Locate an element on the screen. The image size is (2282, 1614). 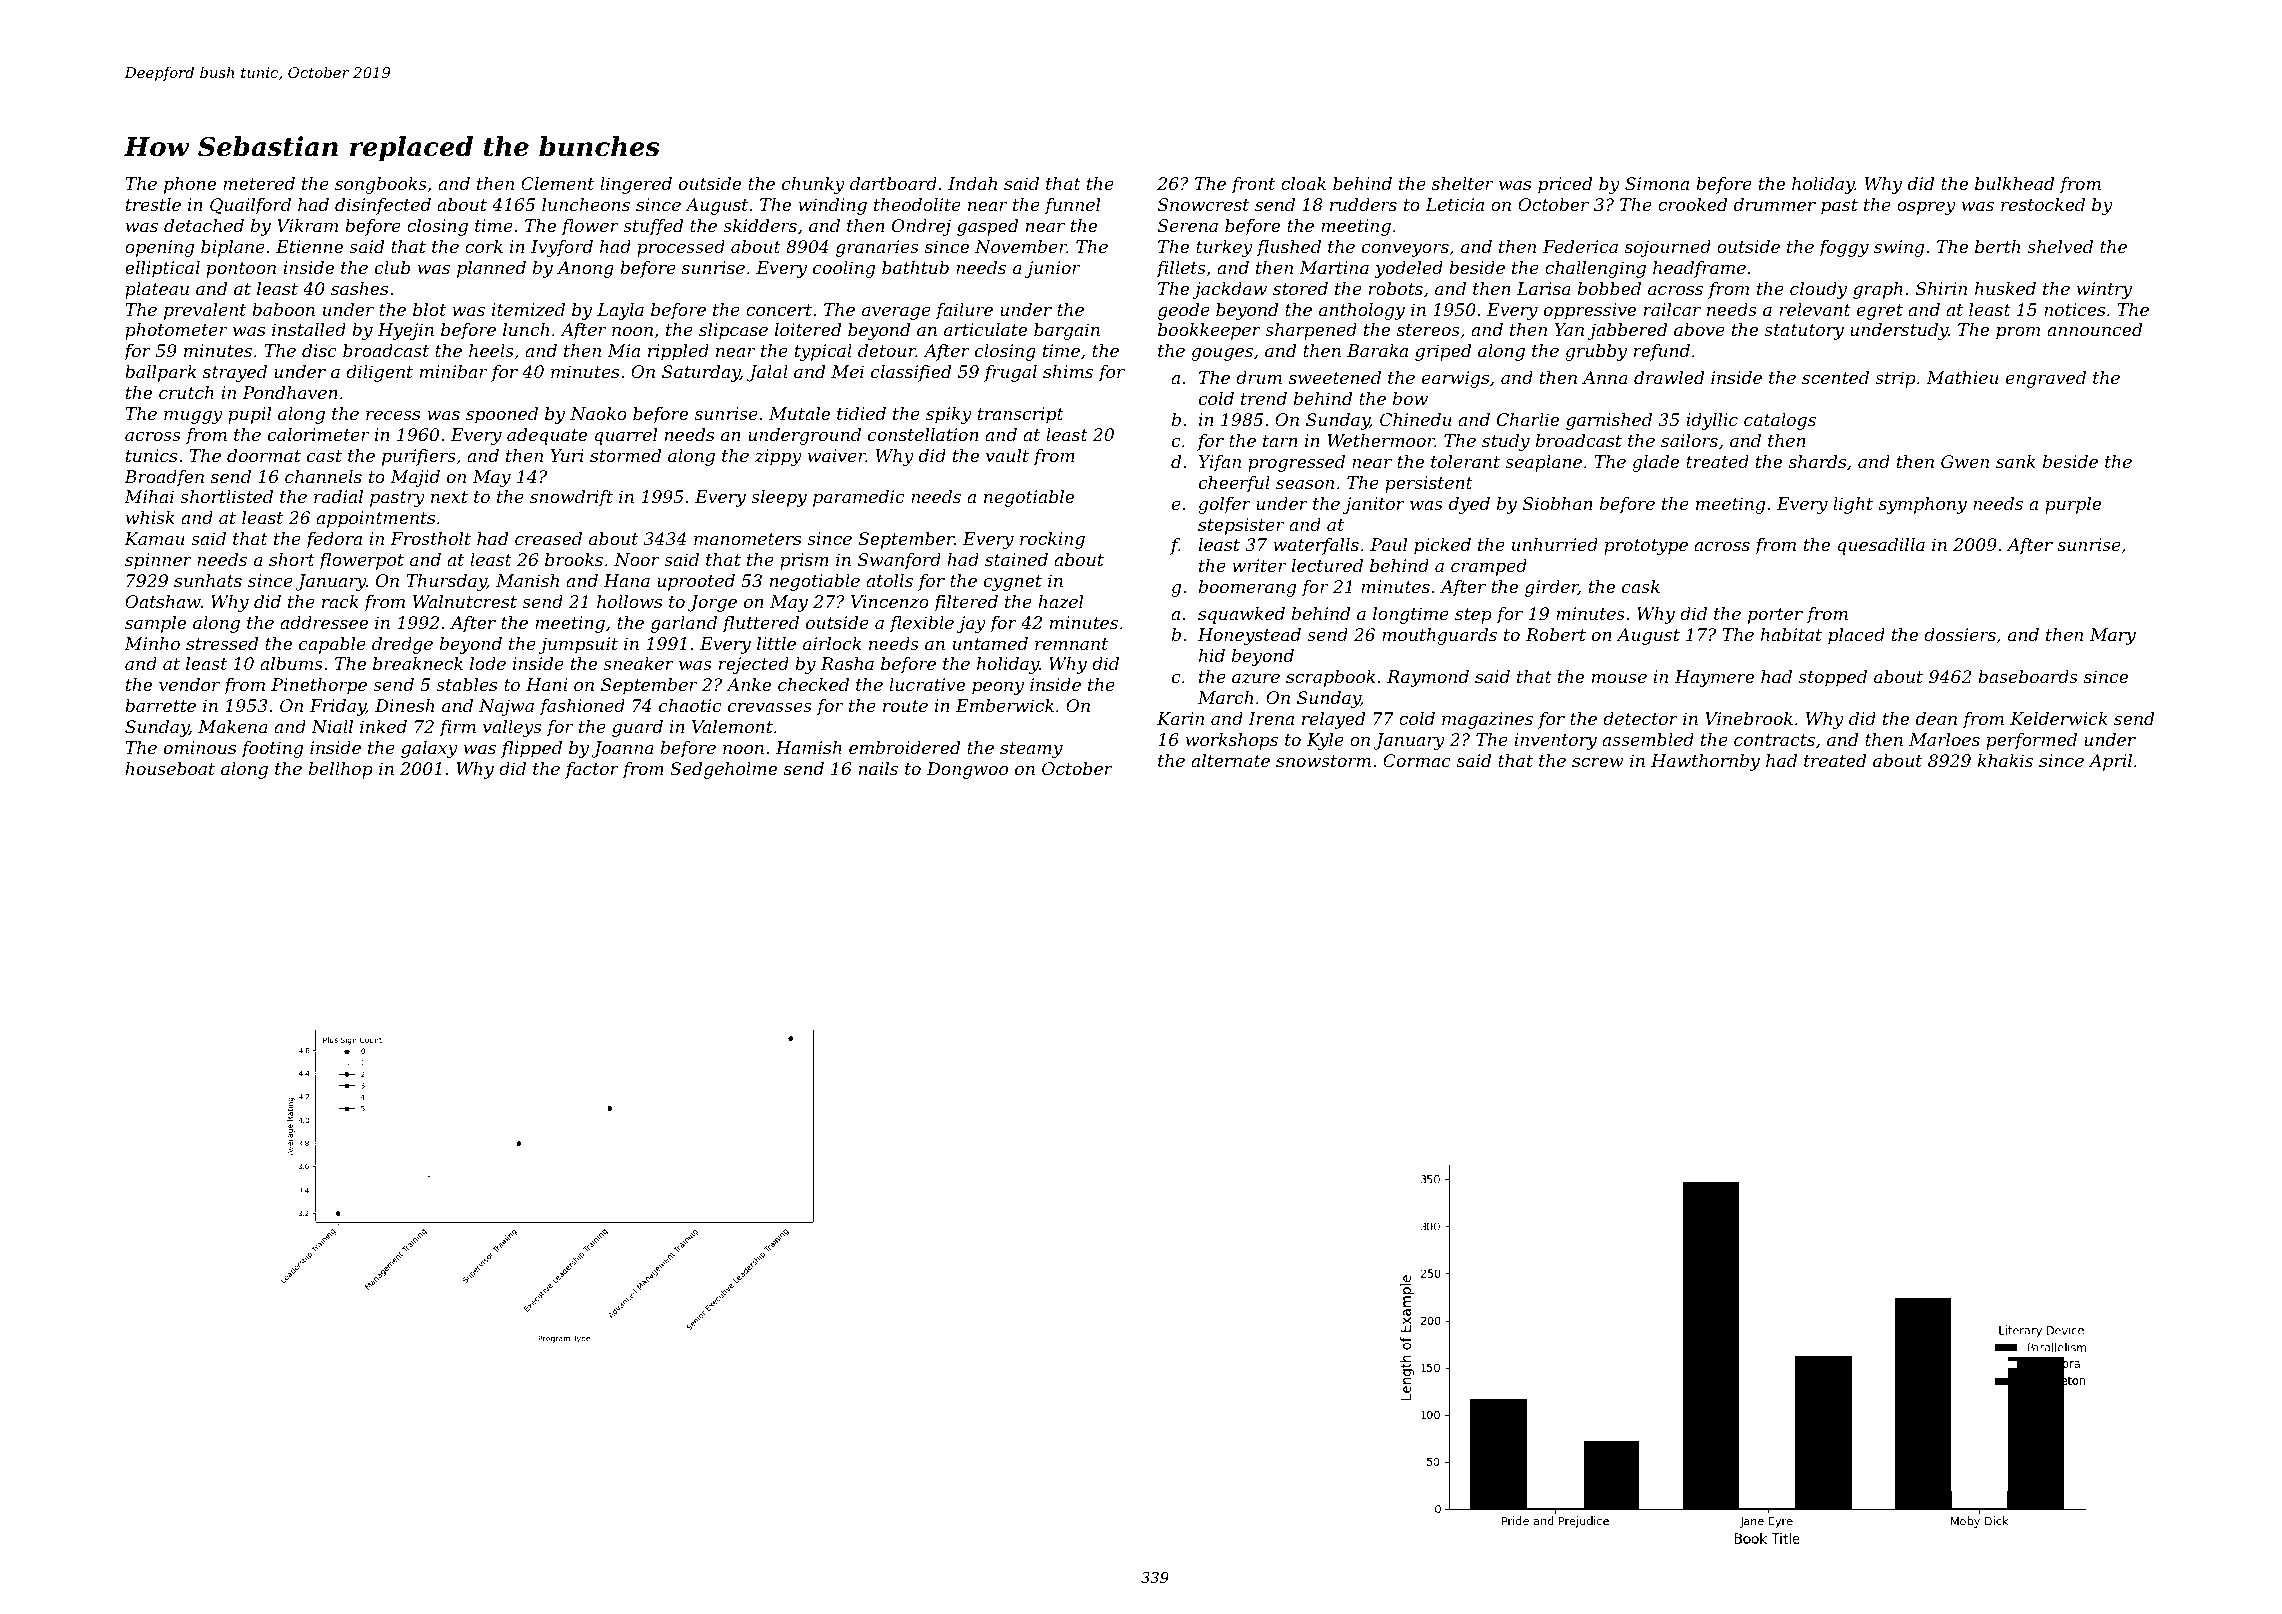
catalogs is located at coordinates (1780, 421).
